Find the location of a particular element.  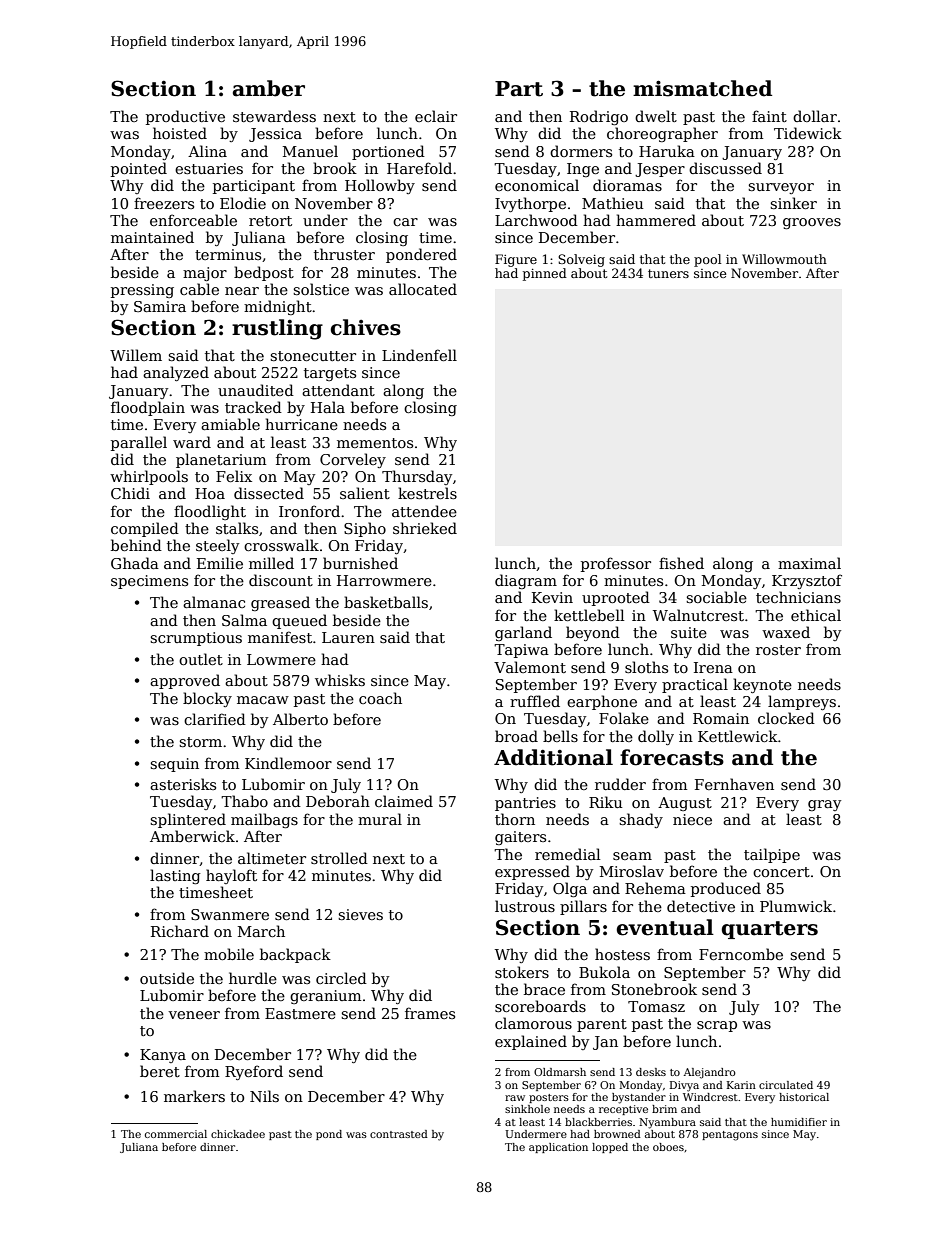

pantries is located at coordinates (525, 804).
